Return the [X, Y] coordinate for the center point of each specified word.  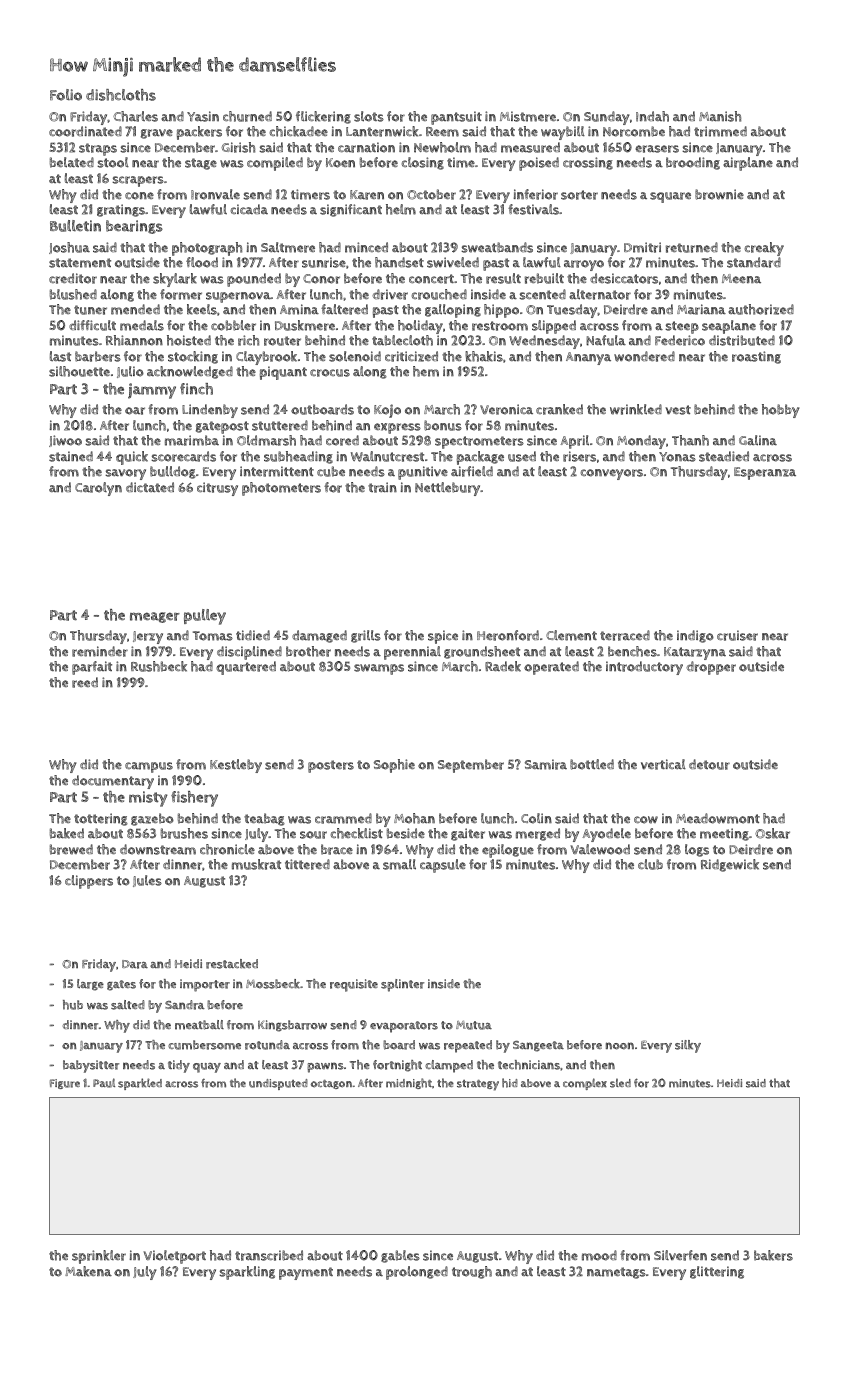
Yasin [203, 116]
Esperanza [765, 473]
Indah [652, 116]
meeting [724, 834]
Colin [536, 818]
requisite [354, 985]
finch [196, 389]
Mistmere [528, 116]
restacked [232, 964]
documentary [113, 782]
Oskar [772, 833]
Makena [88, 1271]
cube [331, 471]
